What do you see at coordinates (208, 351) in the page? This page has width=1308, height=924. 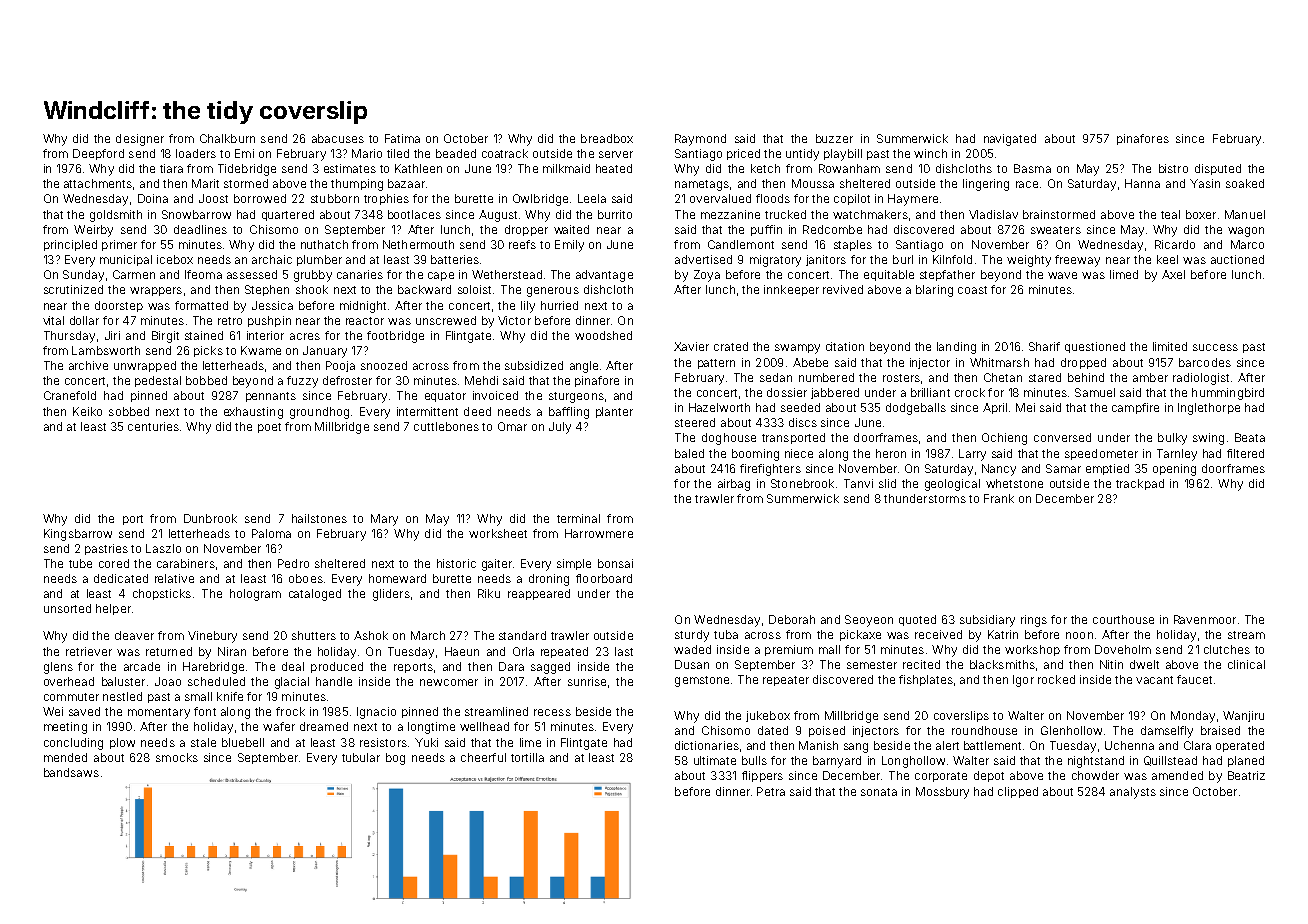 I see `picks` at bounding box center [208, 351].
